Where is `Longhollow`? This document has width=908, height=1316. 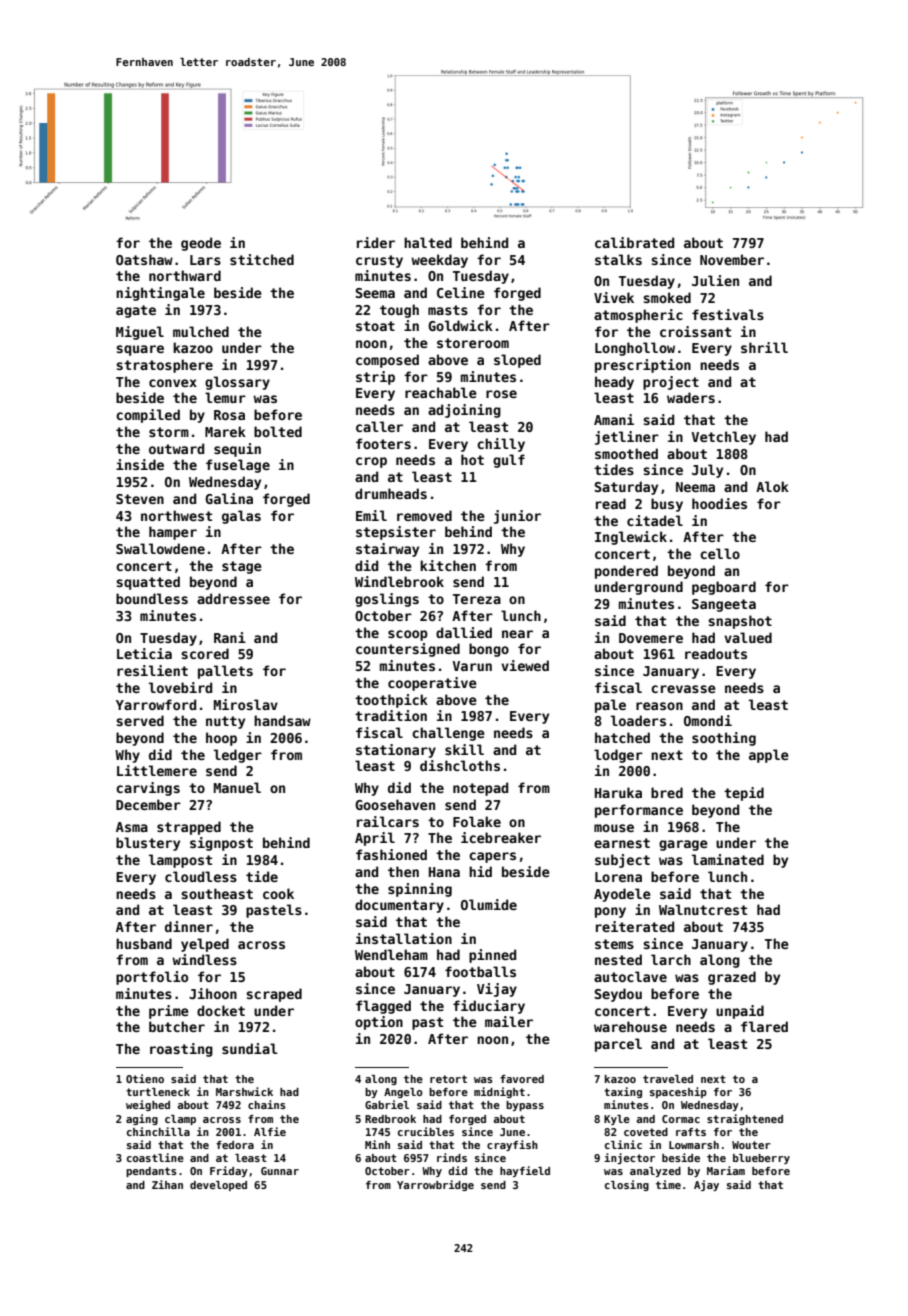 Longhollow is located at coordinates (635, 349).
